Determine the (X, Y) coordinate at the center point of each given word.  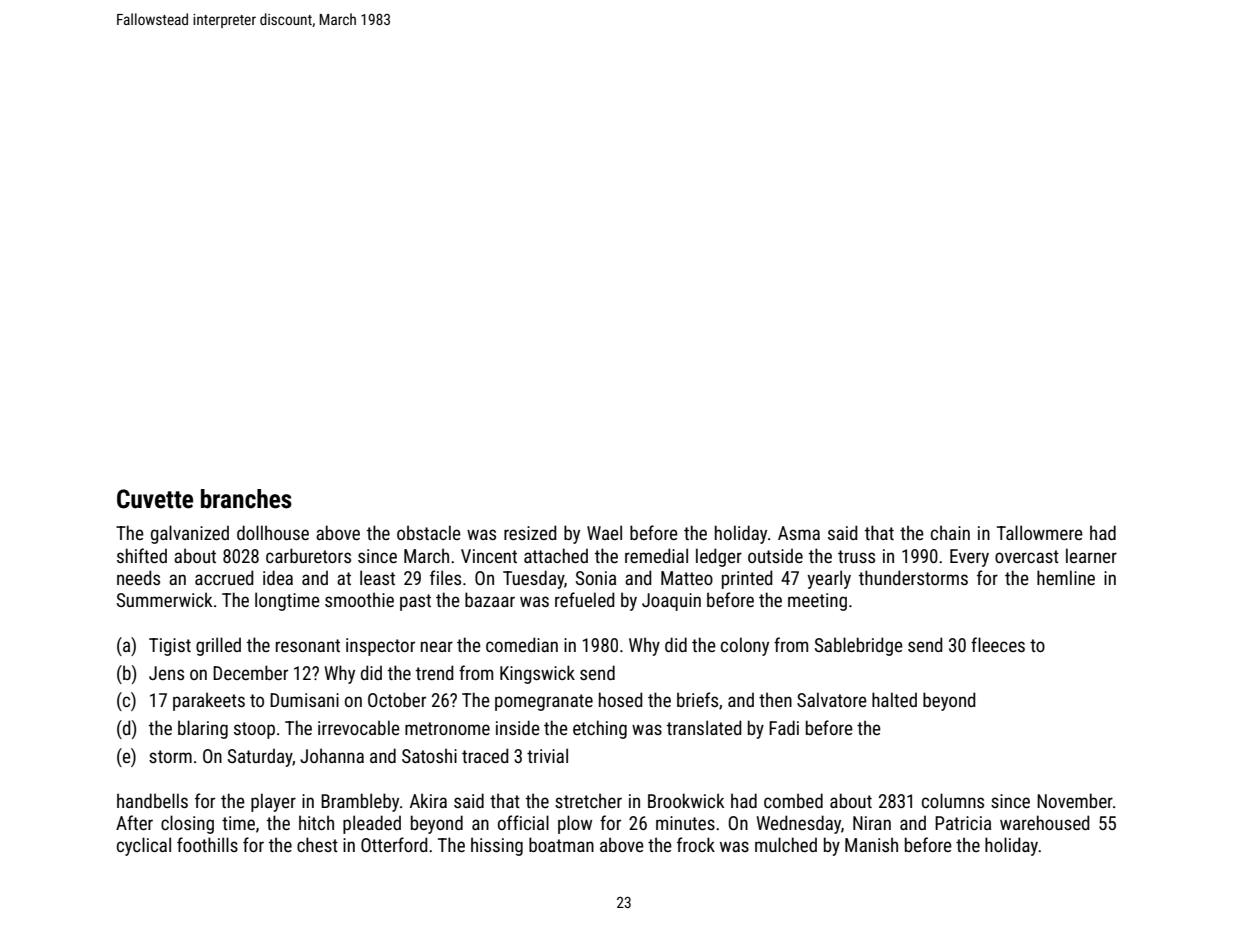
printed (747, 579)
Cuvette (155, 499)
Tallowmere (1040, 532)
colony (745, 646)
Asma (799, 533)
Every (969, 558)
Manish (871, 844)
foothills (207, 844)
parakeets (209, 701)
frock (696, 844)
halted (894, 699)
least (377, 577)
